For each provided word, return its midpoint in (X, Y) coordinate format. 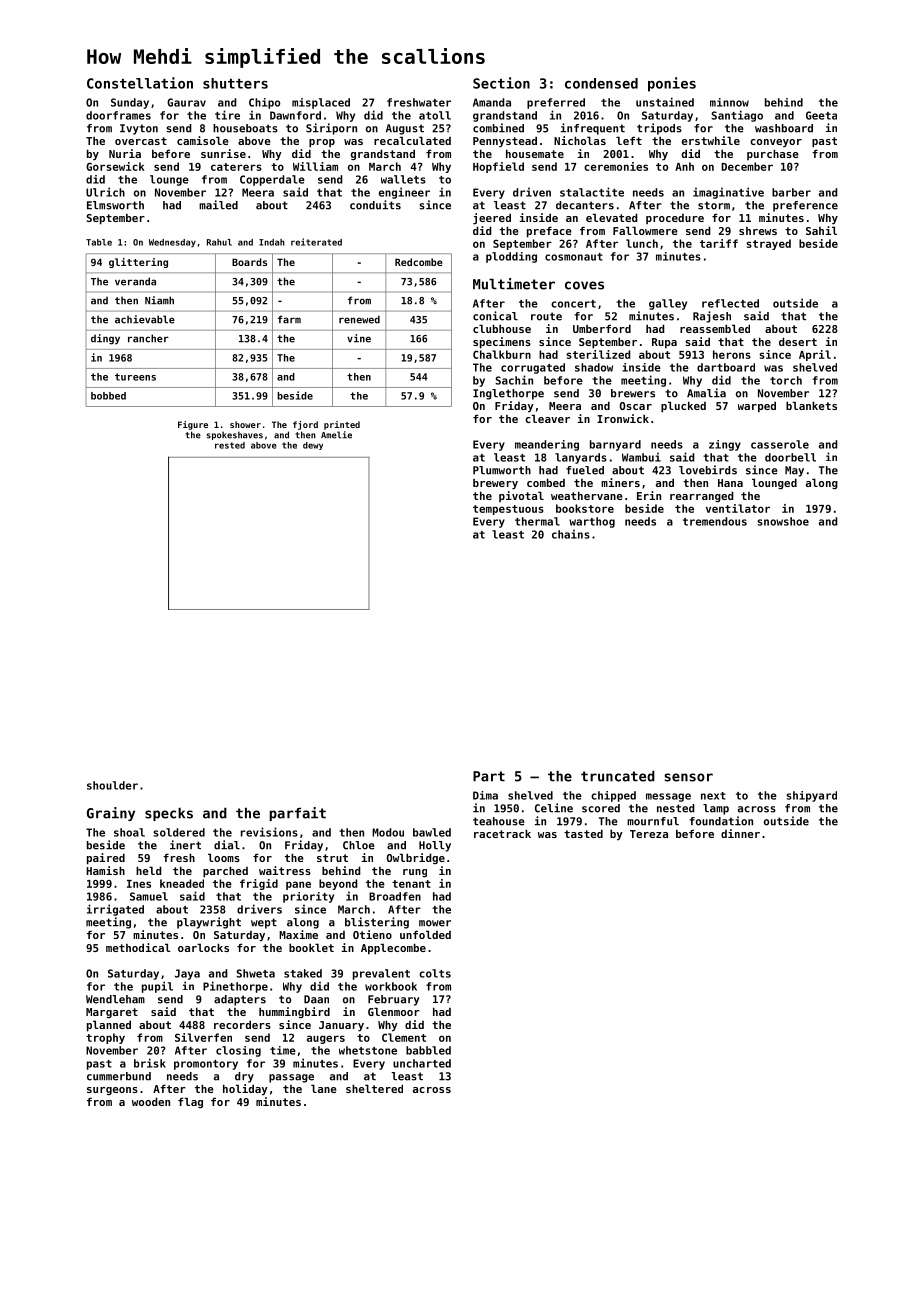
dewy (313, 446)
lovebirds (708, 470)
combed (546, 482)
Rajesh (712, 317)
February (393, 1000)
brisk (150, 1063)
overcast (141, 141)
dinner (740, 833)
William (315, 166)
